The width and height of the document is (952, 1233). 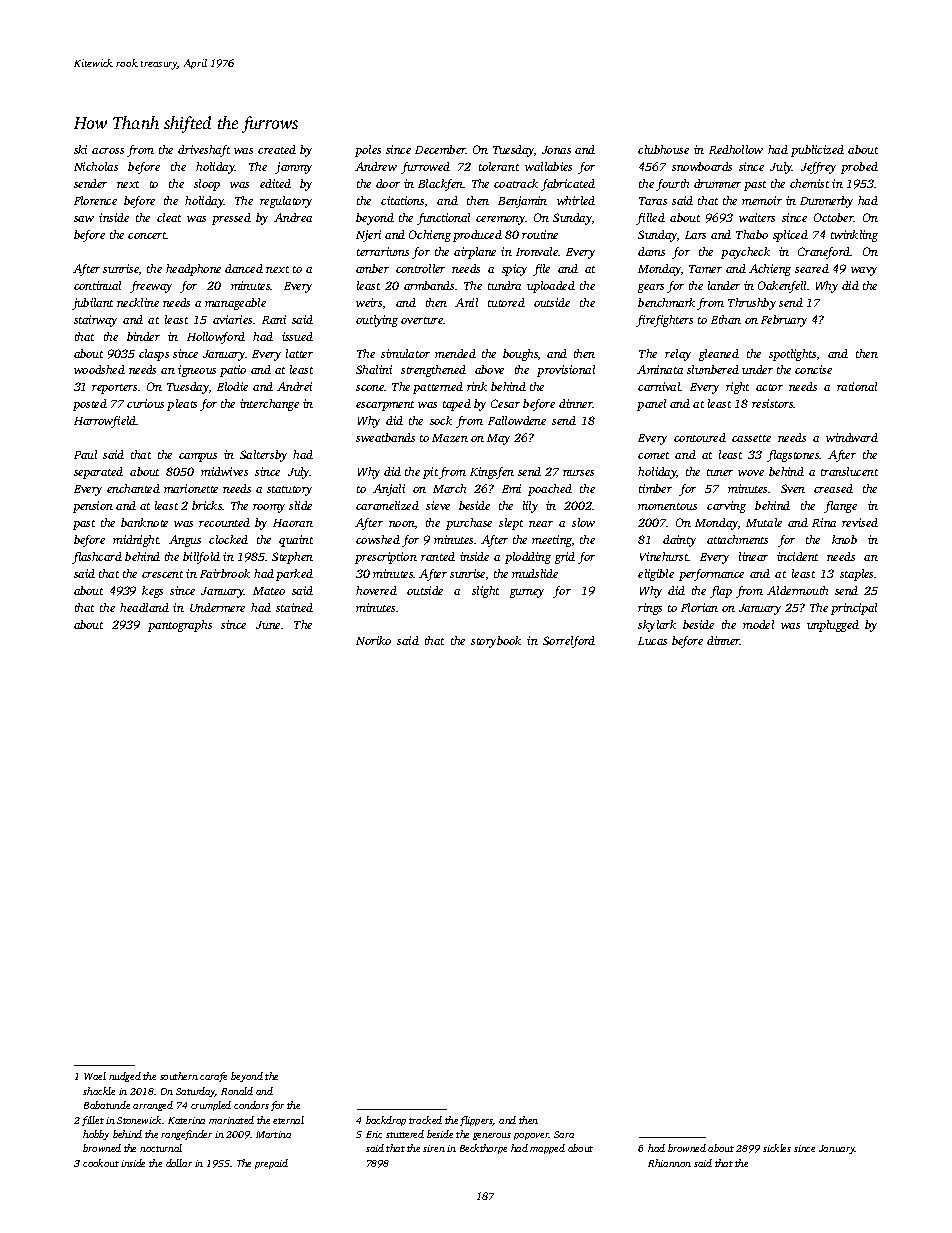 What do you see at coordinates (809, 183) in the document?
I see `chemist` at bounding box center [809, 183].
